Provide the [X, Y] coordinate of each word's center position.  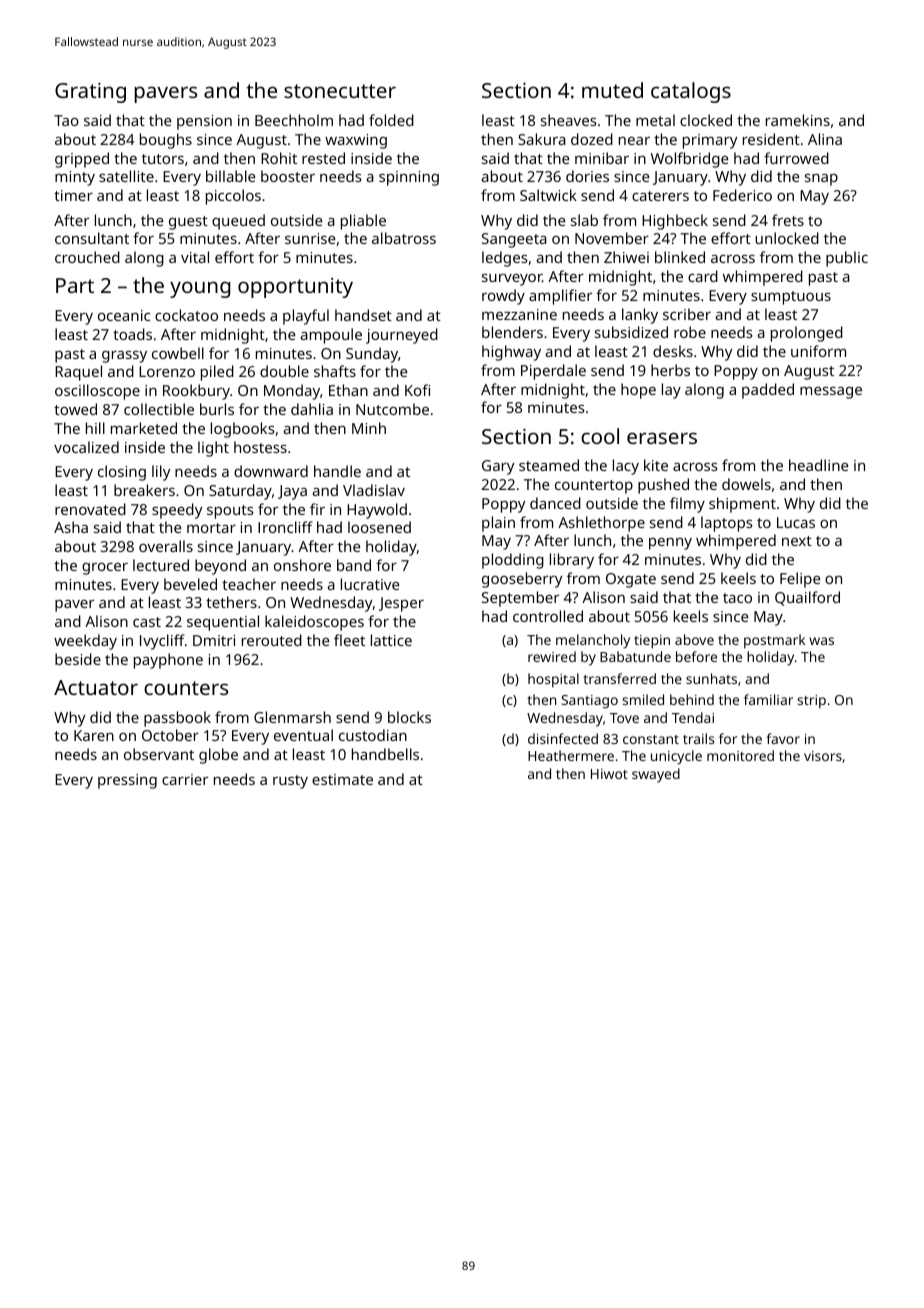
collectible [159, 409]
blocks [409, 717]
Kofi [417, 390]
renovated [90, 509]
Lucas [796, 522]
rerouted [272, 640]
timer [73, 195]
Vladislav [374, 490]
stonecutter [340, 91]
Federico [742, 195]
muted [612, 90]
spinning [409, 178]
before [696, 656]
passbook [177, 719]
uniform [818, 351]
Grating [90, 92]
